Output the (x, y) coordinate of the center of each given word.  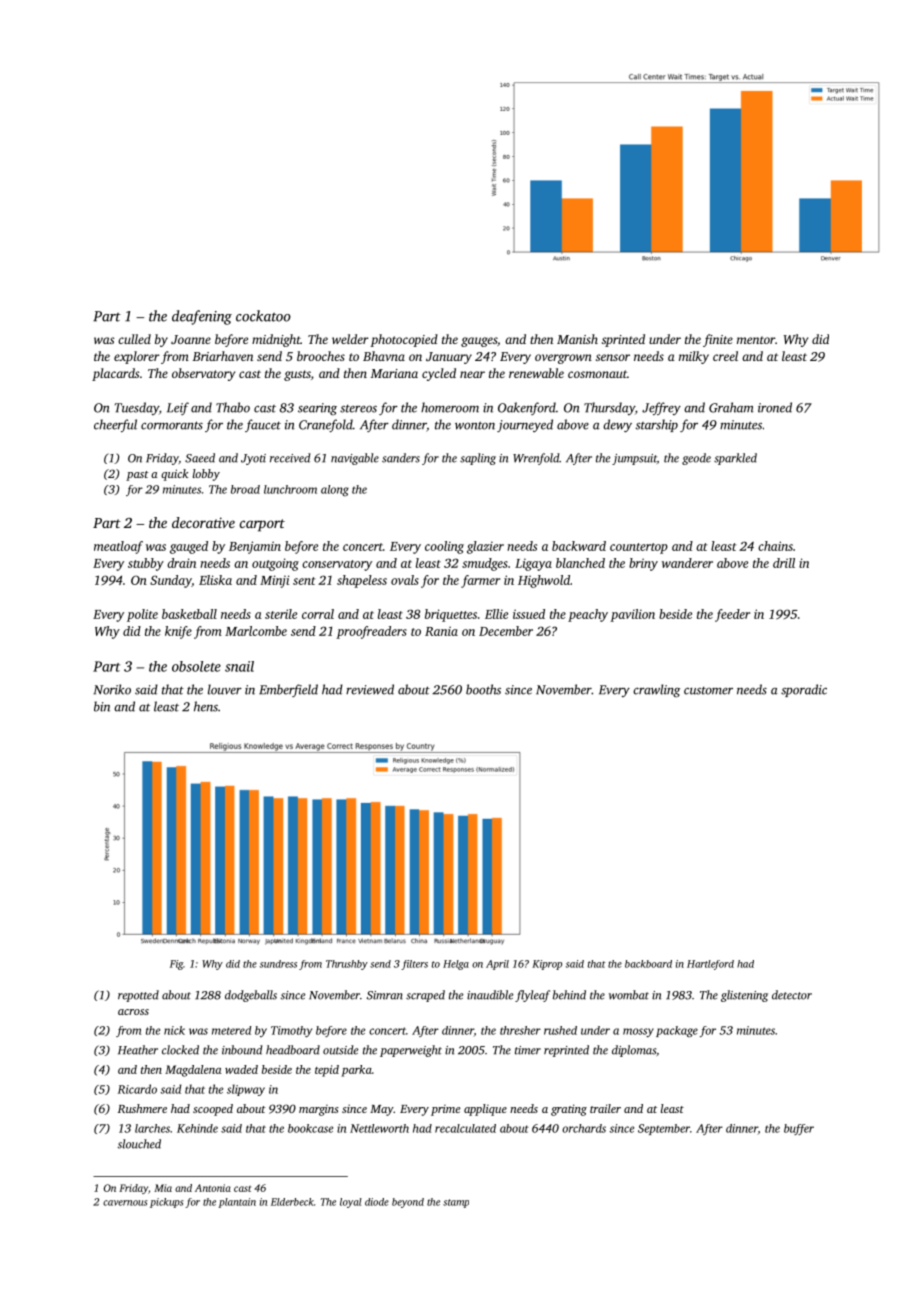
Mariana (394, 373)
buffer (799, 1129)
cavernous (125, 1203)
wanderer (687, 563)
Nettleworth (379, 1128)
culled (134, 339)
